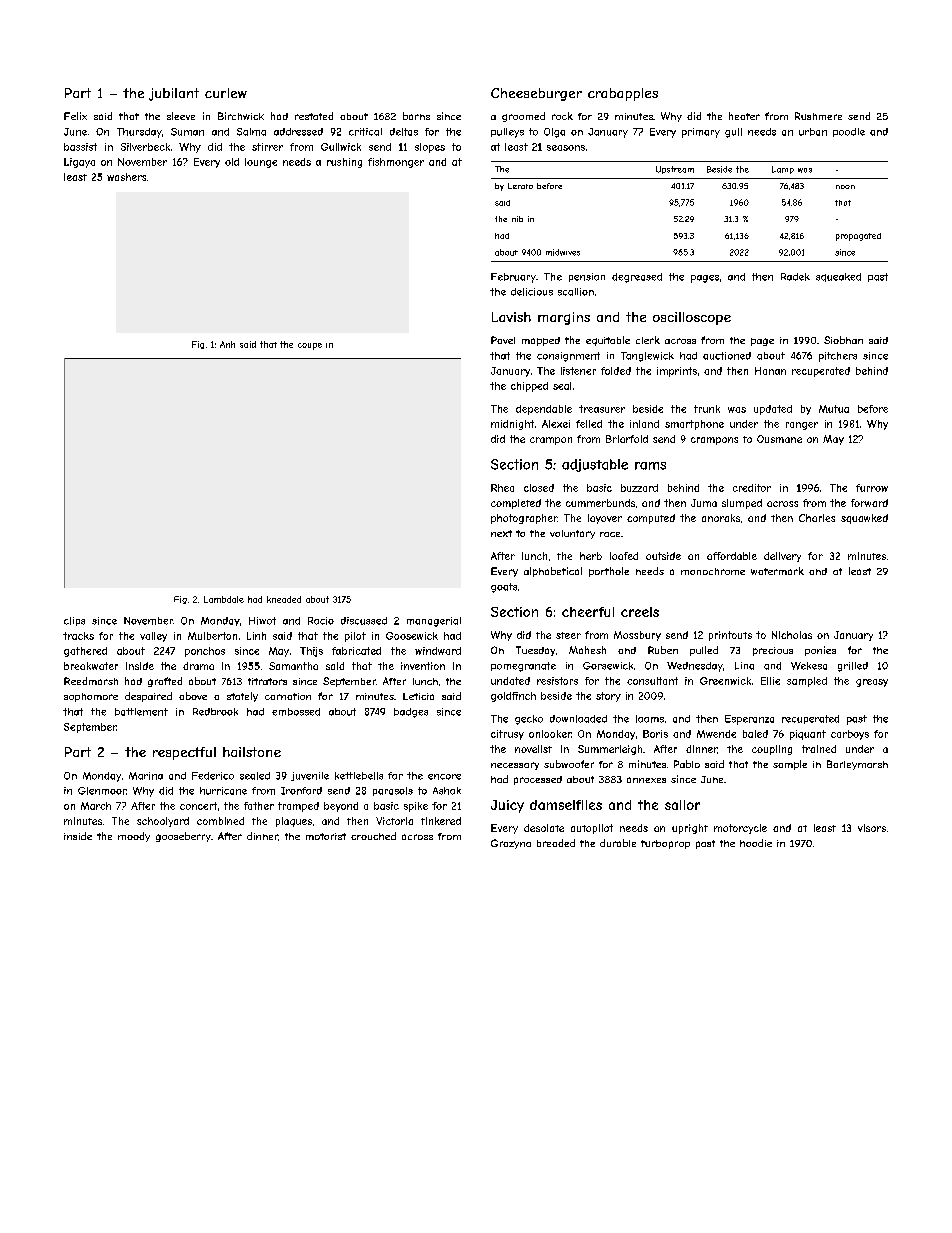  What do you see at coordinates (75, 116) in the screenshot?
I see `Felix` at bounding box center [75, 116].
